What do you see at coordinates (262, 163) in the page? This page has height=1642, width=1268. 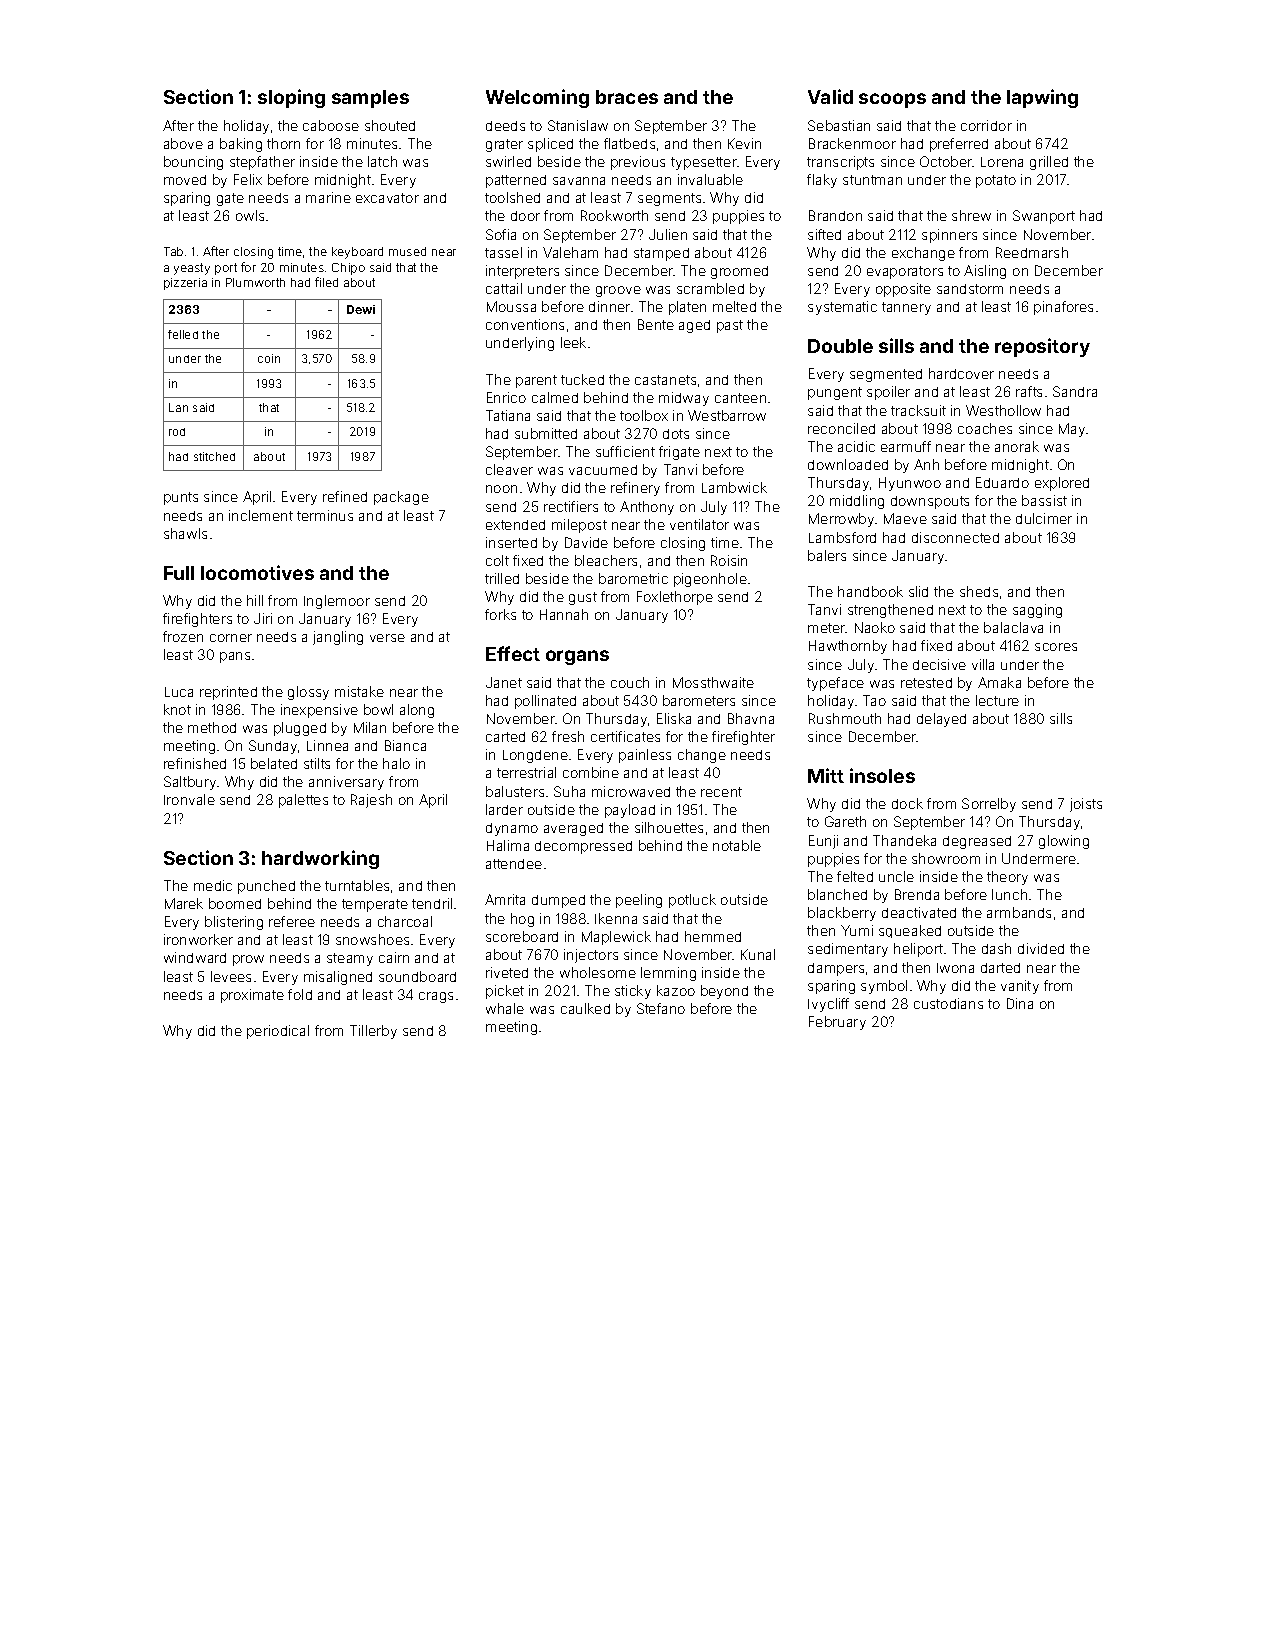 I see `stepfather` at bounding box center [262, 163].
